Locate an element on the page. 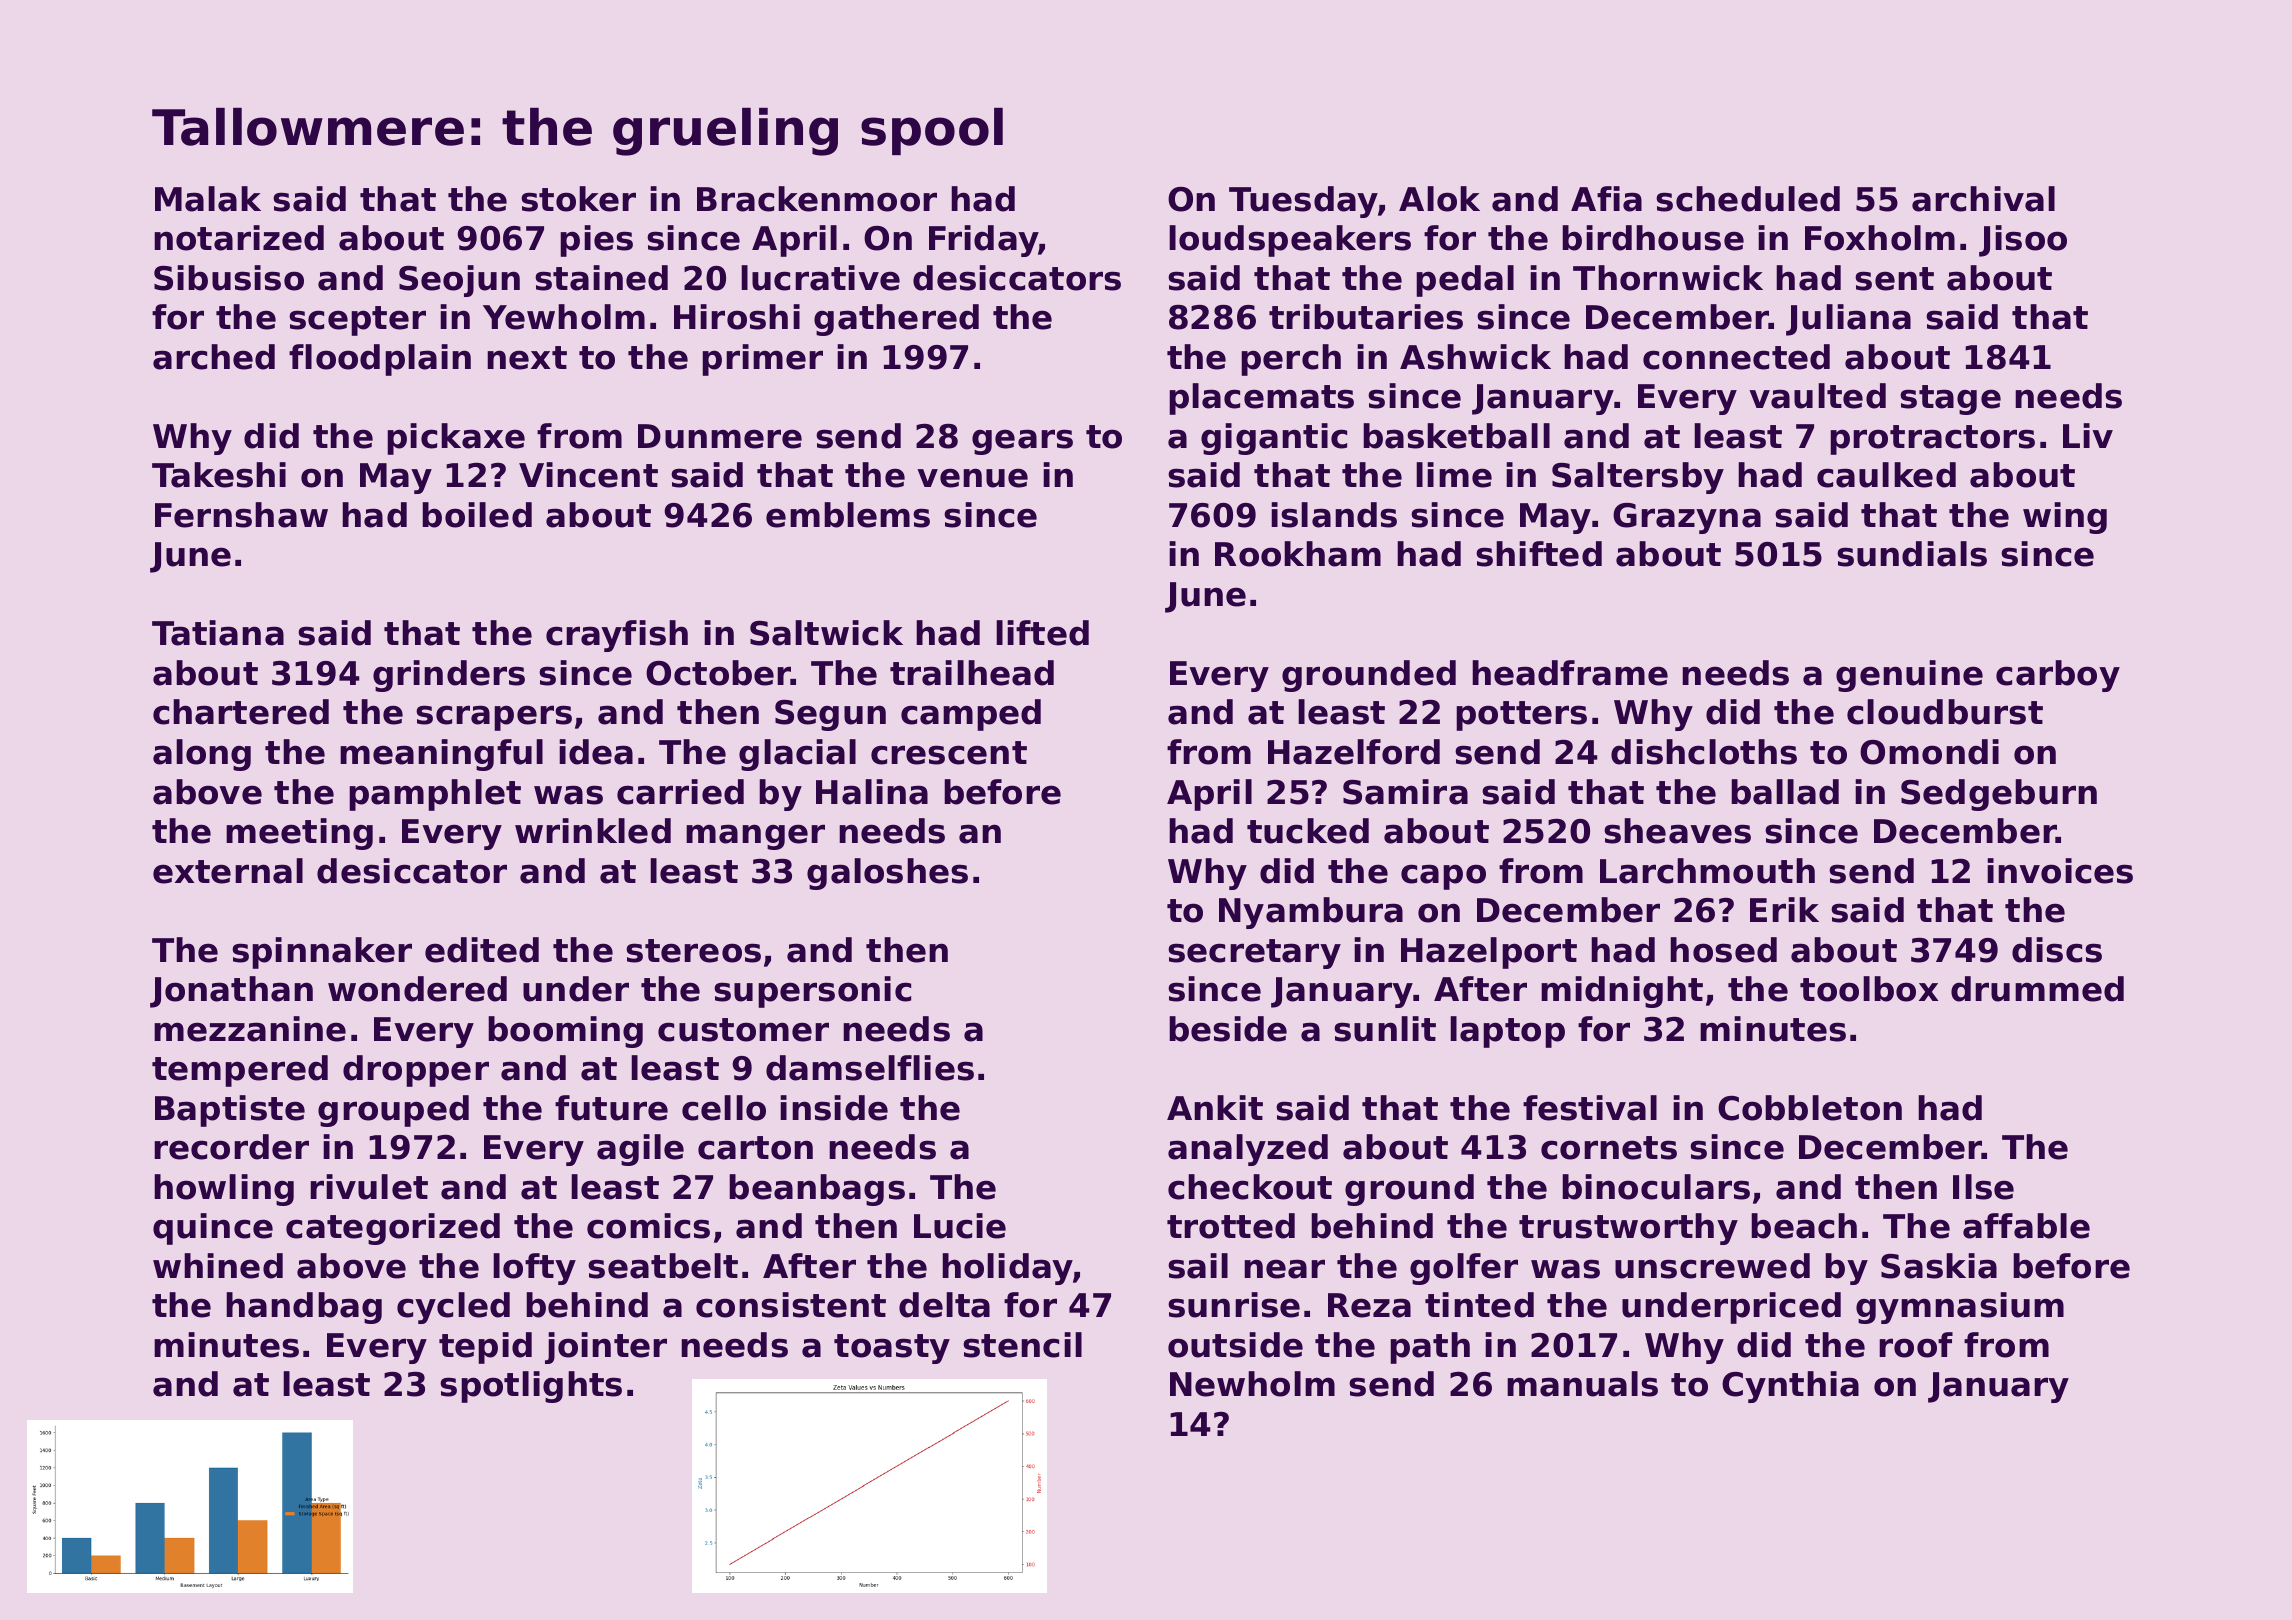 The height and width of the page is (1620, 2292). supersonic is located at coordinates (812, 992).
